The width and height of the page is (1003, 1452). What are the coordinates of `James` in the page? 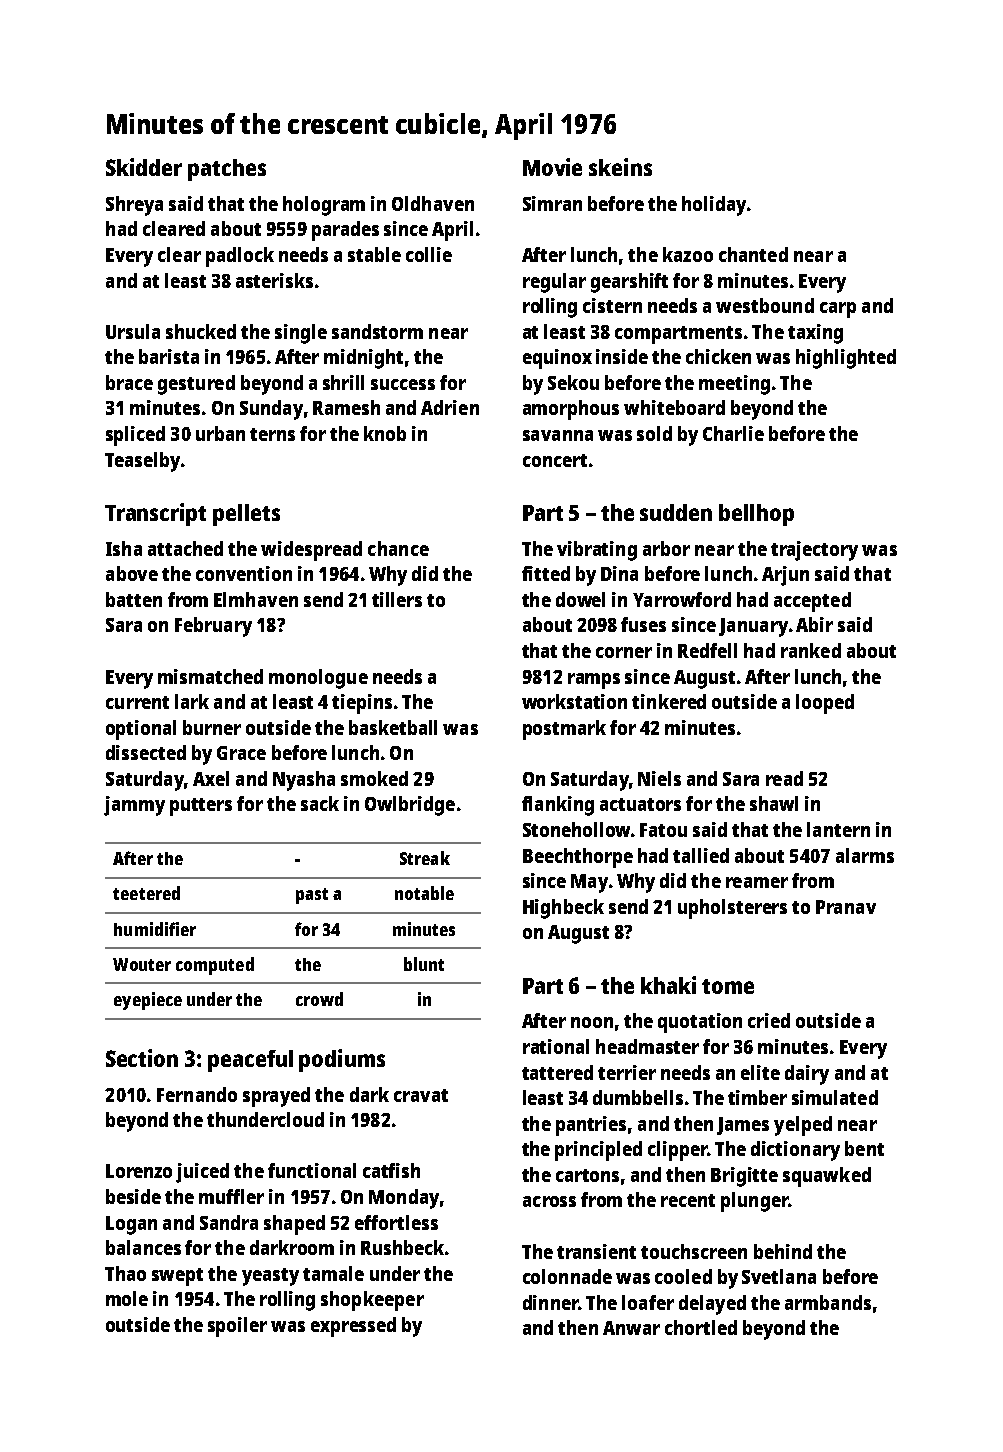 It's located at (743, 1126).
